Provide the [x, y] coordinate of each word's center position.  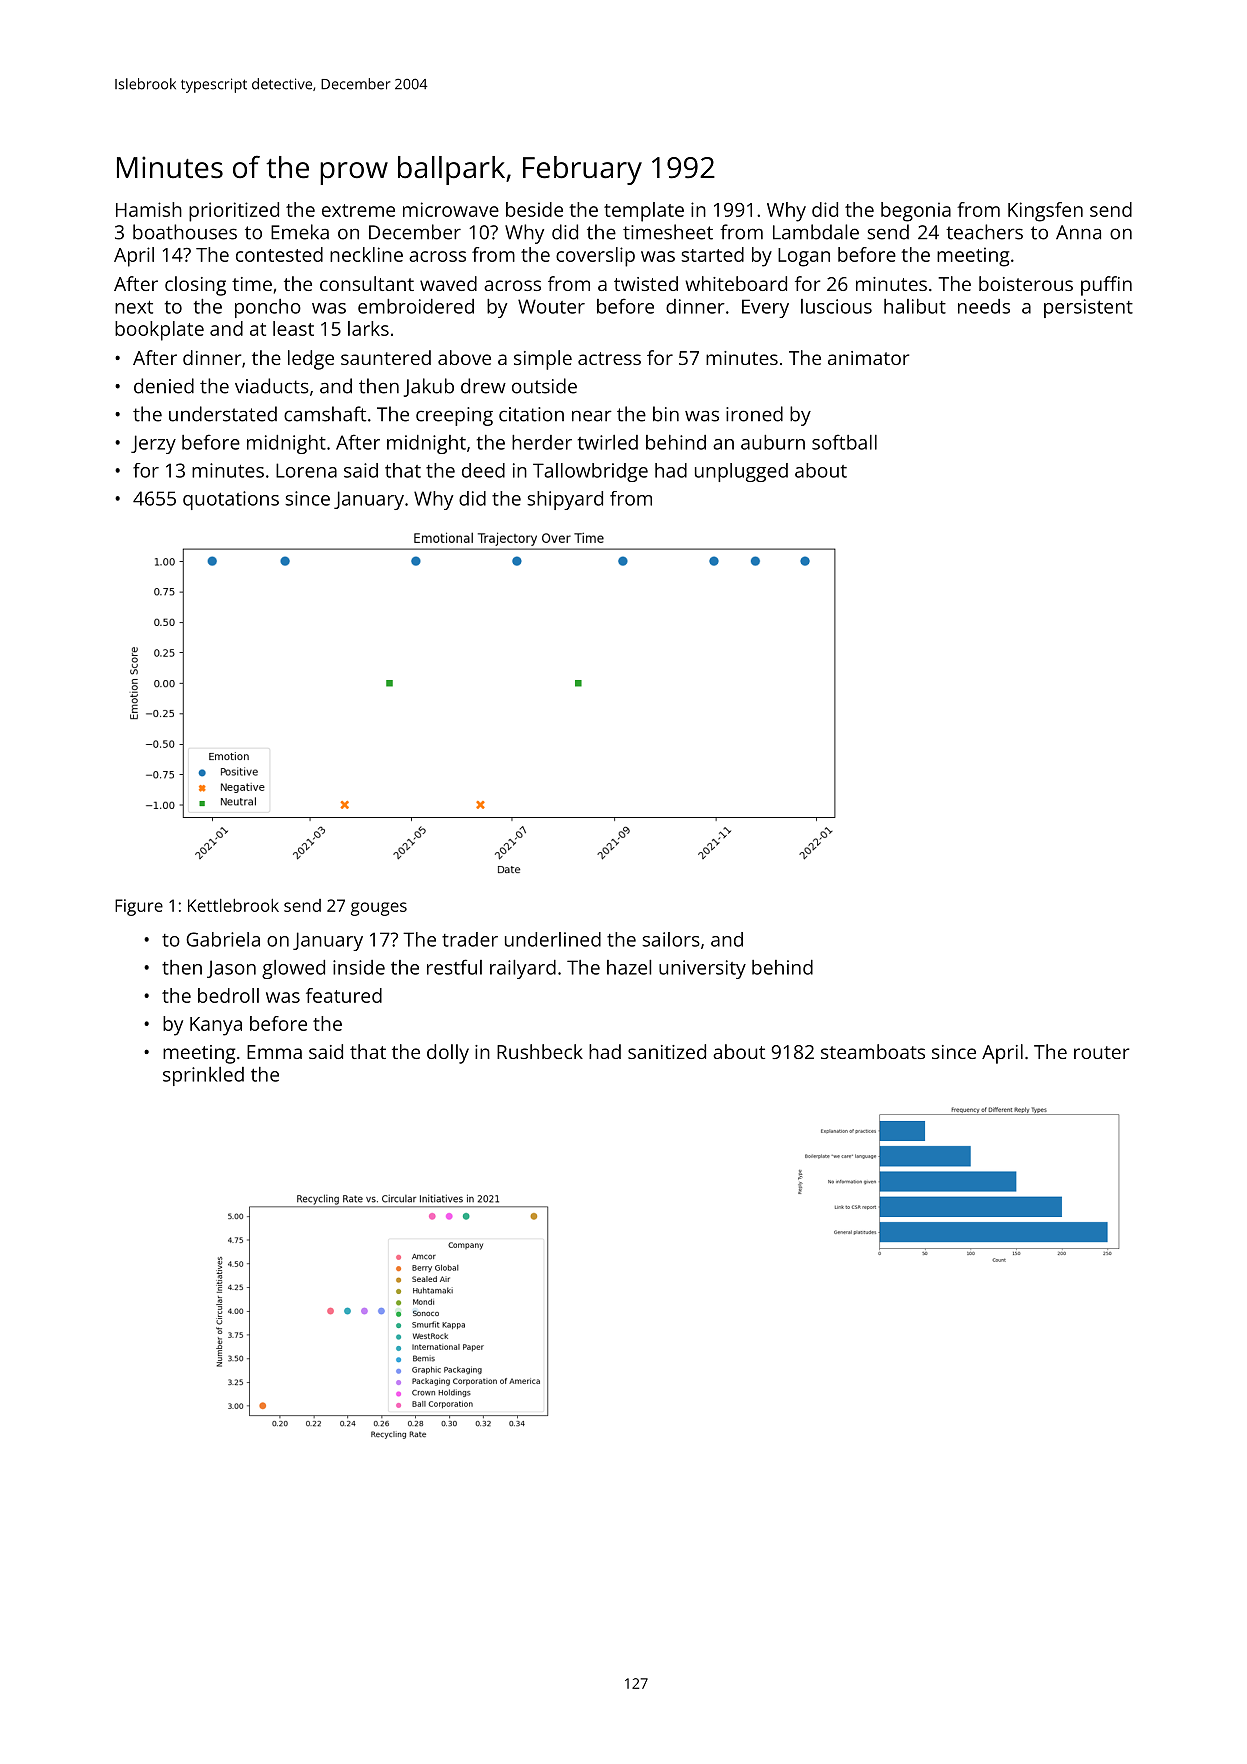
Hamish [149, 209]
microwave [451, 209]
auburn [773, 442]
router [1101, 1052]
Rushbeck [540, 1051]
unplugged [741, 472]
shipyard [565, 500]
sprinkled [203, 1076]
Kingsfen [1045, 212]
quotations [231, 500]
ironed [754, 414]
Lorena [306, 470]
